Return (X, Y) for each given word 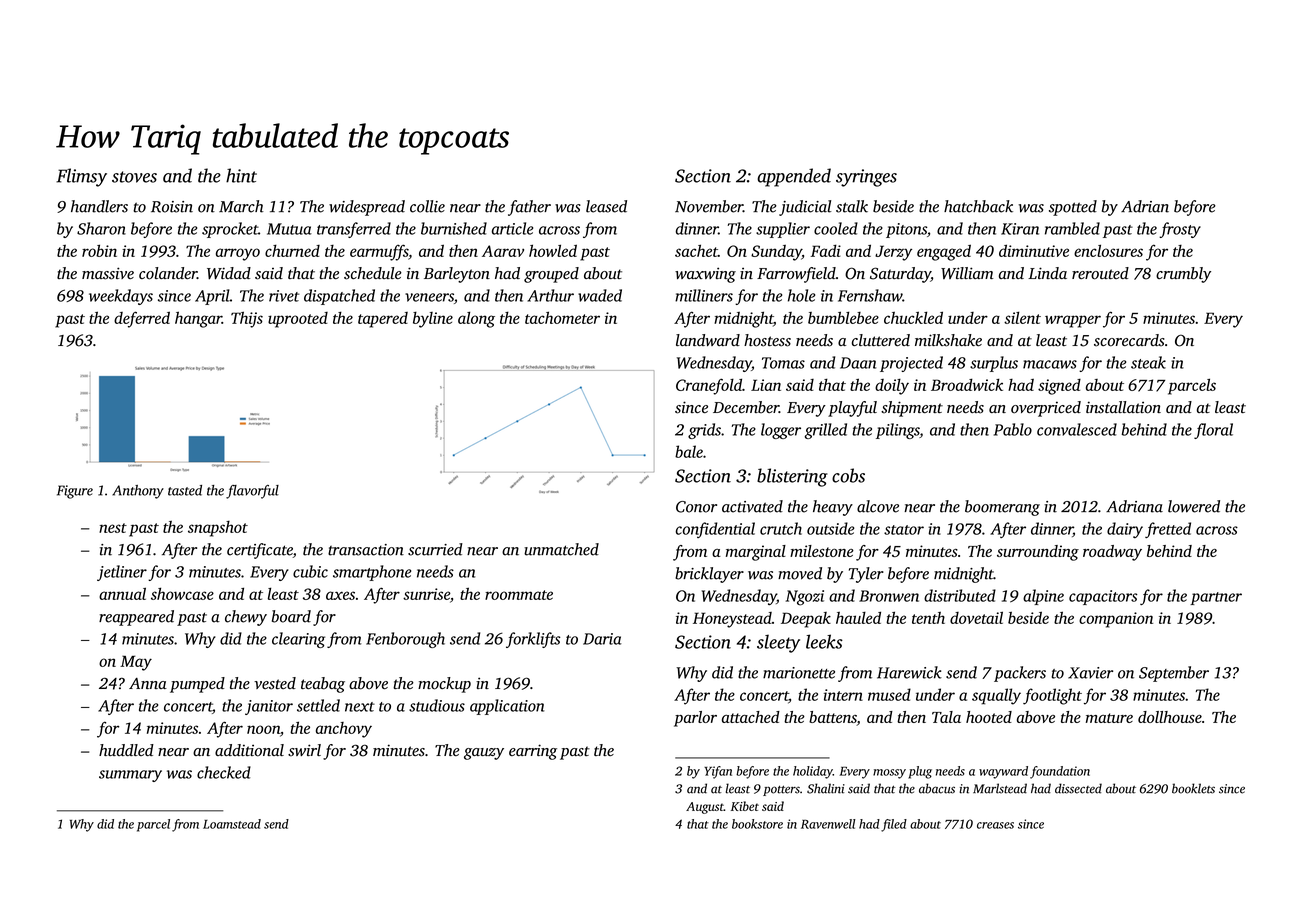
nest (113, 528)
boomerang (1002, 508)
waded (600, 295)
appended (794, 177)
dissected (1078, 788)
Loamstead (232, 824)
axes (340, 595)
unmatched (561, 549)
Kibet (745, 806)
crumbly (1183, 275)
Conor (696, 507)
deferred (142, 319)
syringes (866, 178)
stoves (134, 177)
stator (904, 530)
